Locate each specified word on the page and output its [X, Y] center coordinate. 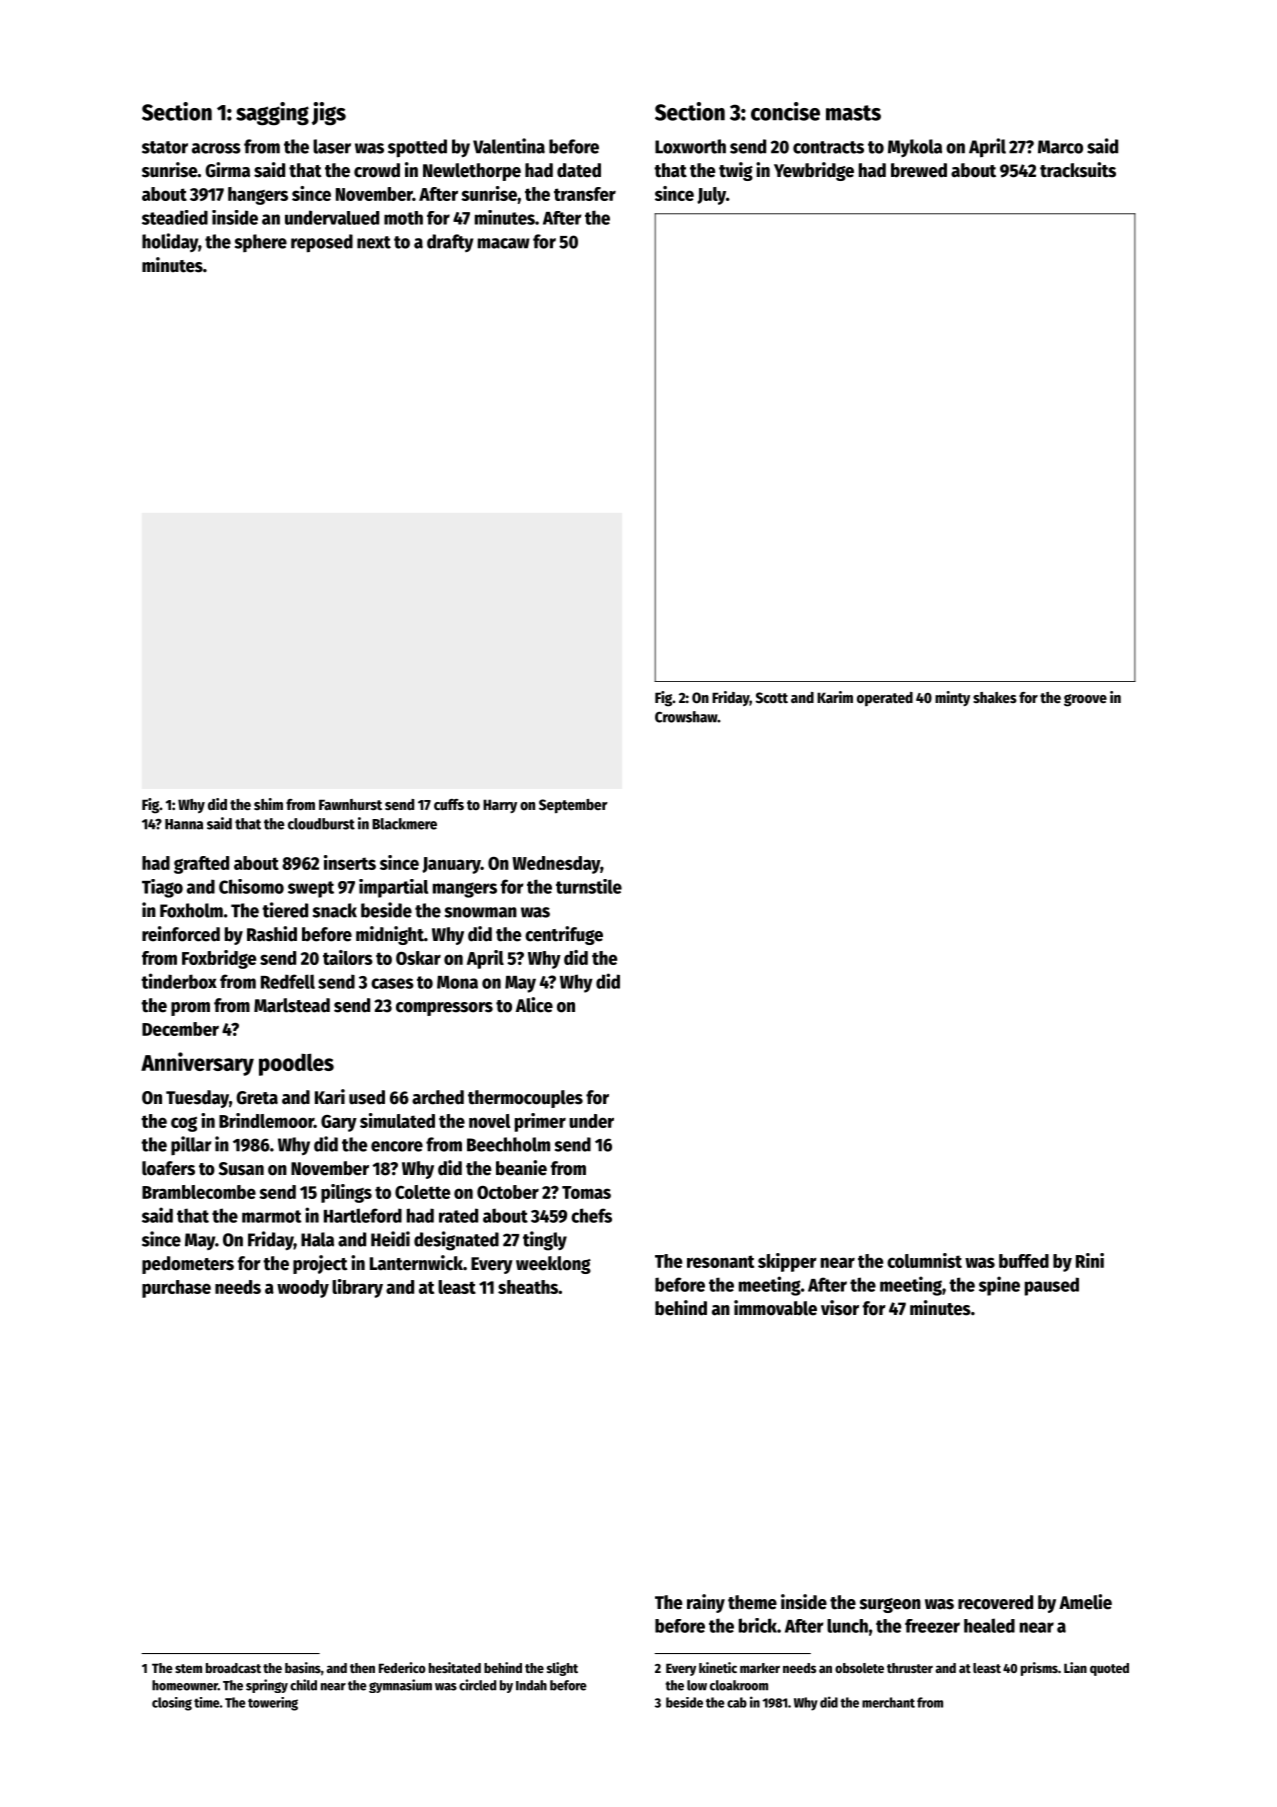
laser [332, 146]
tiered [285, 910]
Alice [534, 1005]
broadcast [233, 1668]
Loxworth [690, 146]
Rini [1090, 1260]
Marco [1060, 147]
